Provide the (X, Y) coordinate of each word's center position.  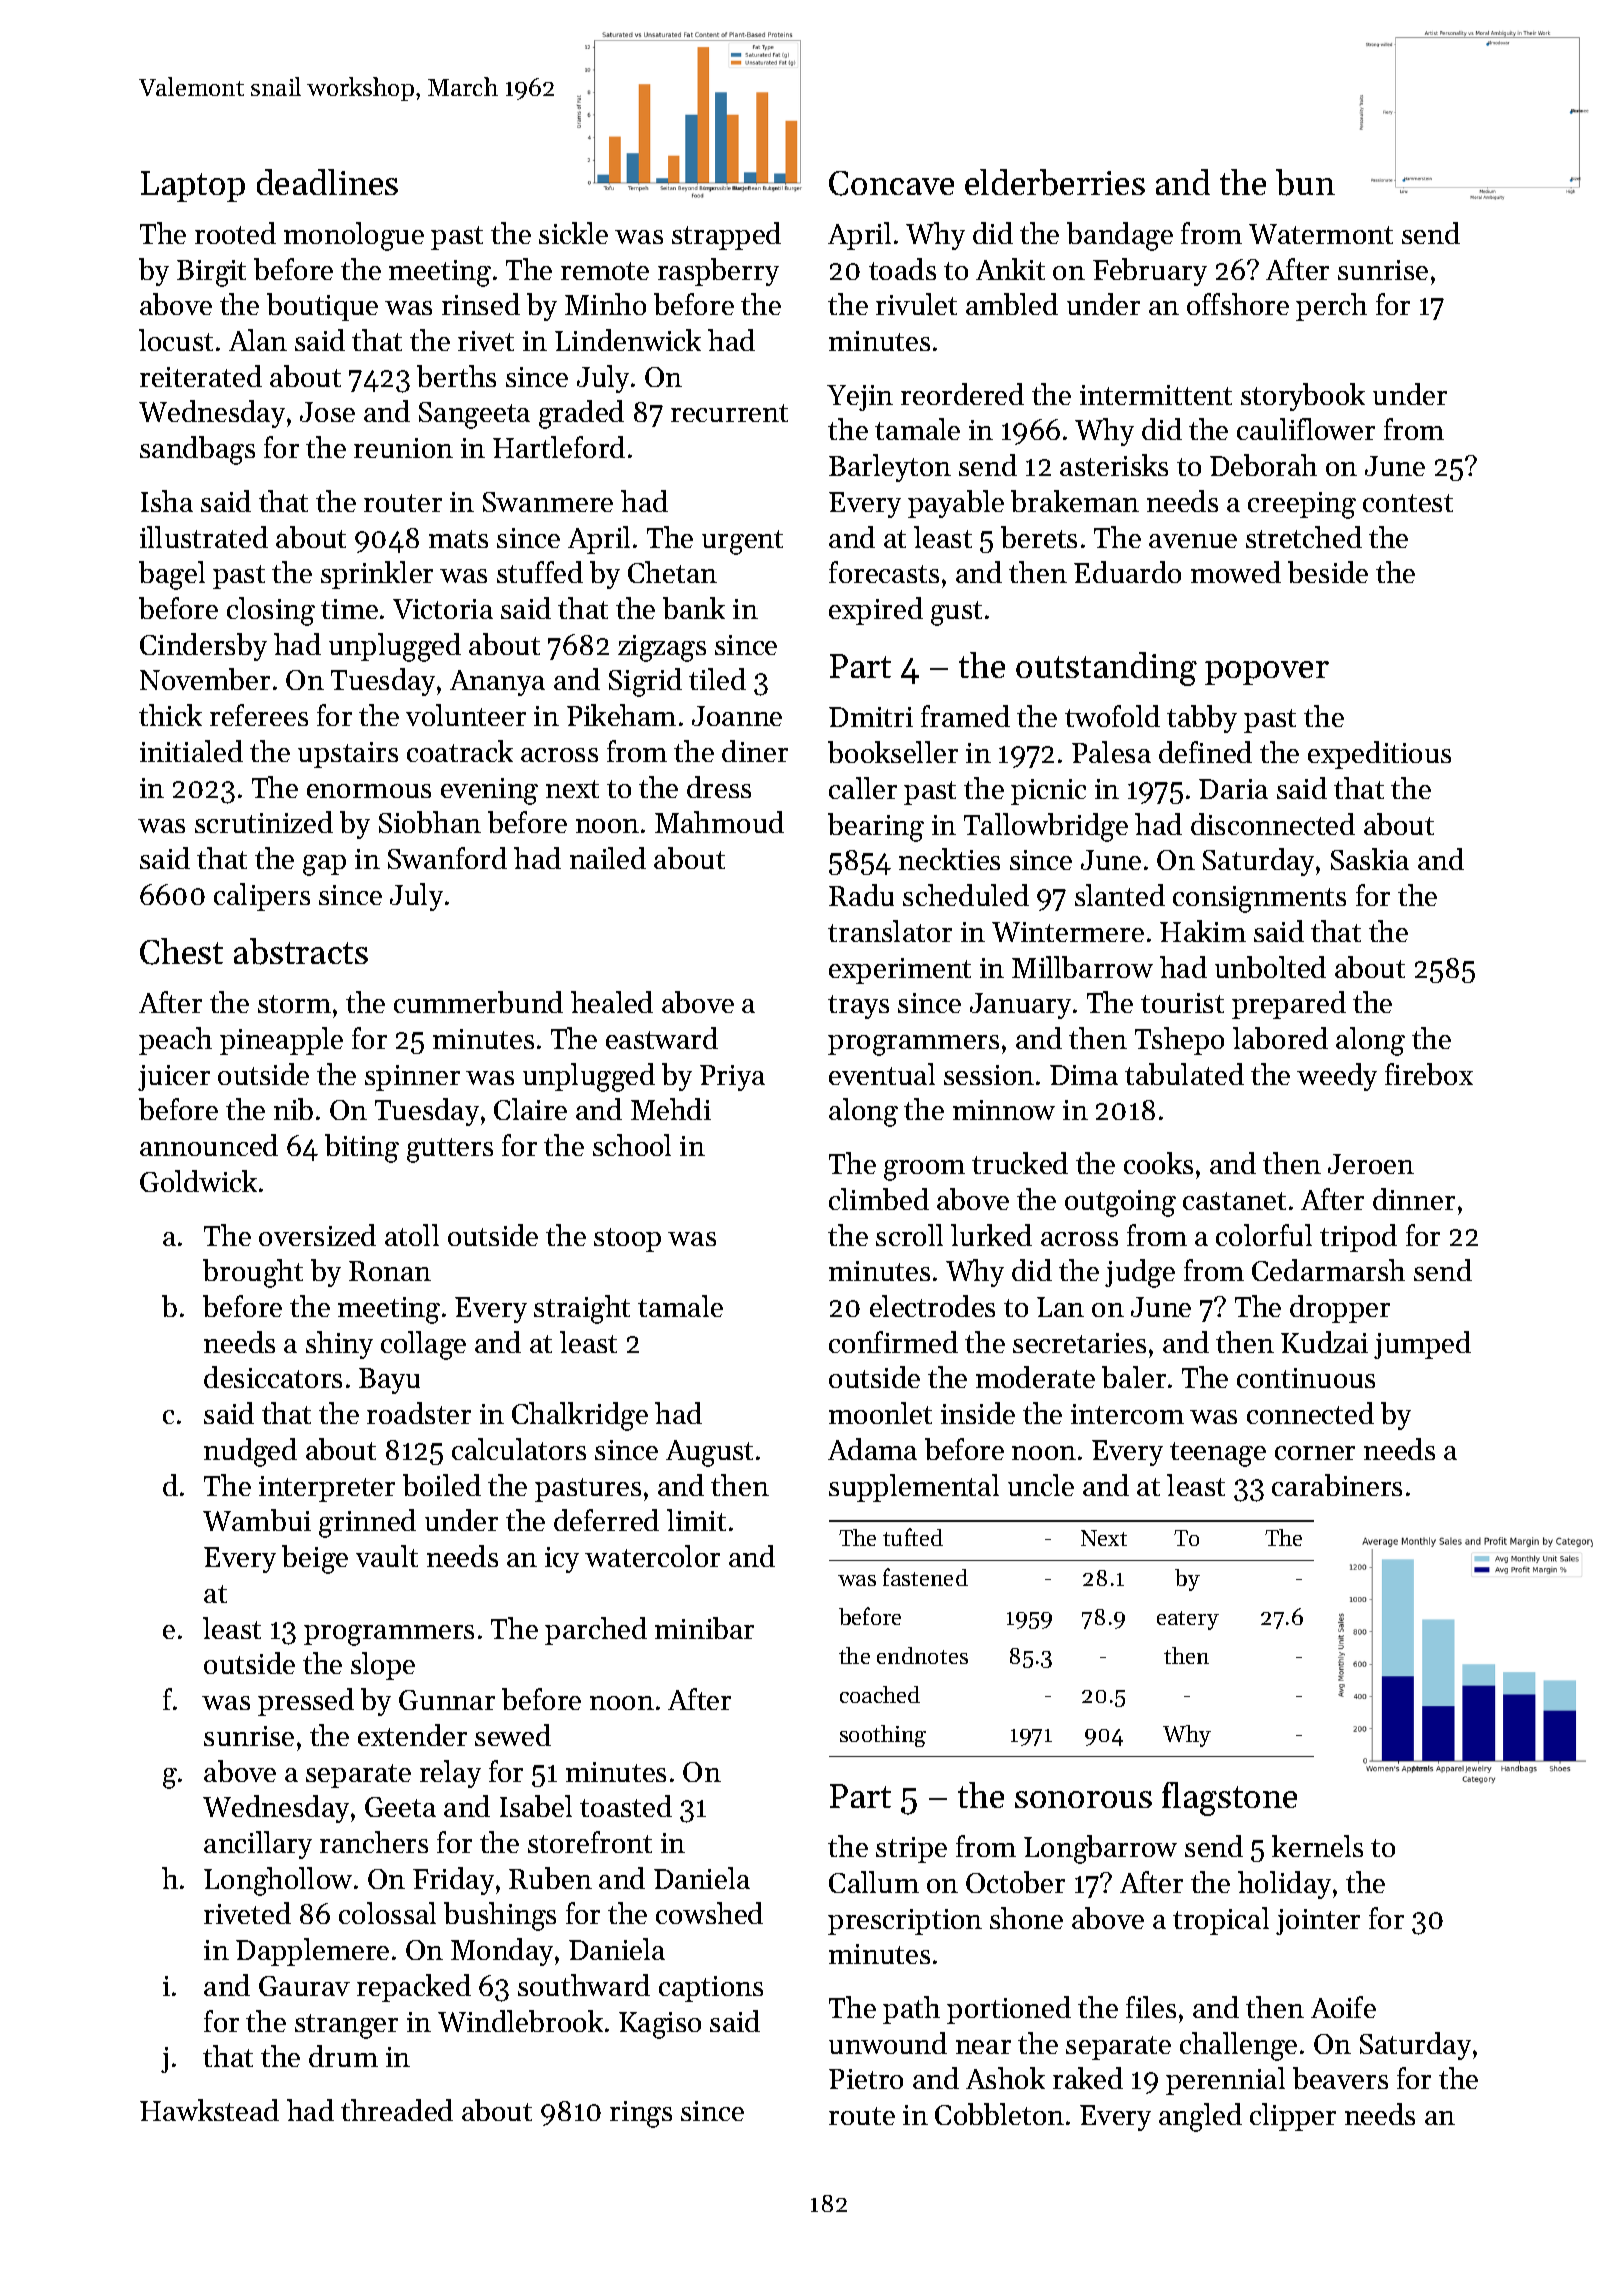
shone (1026, 1918)
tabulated (1184, 1074)
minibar (704, 1628)
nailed (608, 858)
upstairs (348, 755)
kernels (1317, 1846)
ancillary (258, 1845)
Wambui (257, 1520)
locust (176, 340)
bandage (1120, 236)
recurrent (729, 413)
